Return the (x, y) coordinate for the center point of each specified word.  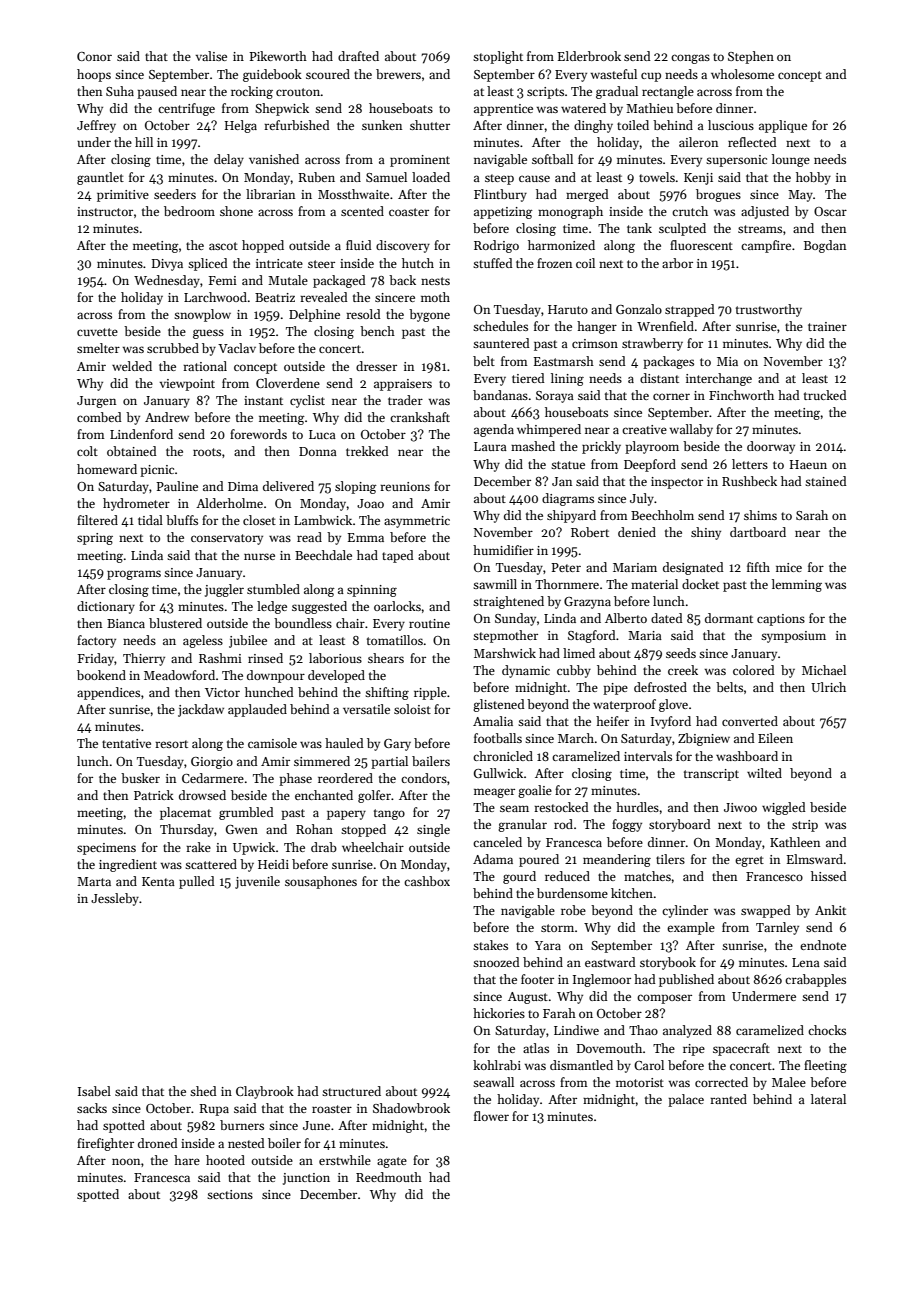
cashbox (427, 881)
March (576, 738)
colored (754, 670)
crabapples (815, 980)
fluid (359, 245)
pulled (197, 882)
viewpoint (187, 385)
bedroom (189, 211)
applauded (257, 710)
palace (686, 1100)
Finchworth (741, 395)
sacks (92, 1108)
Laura (490, 446)
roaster (332, 1109)
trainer (827, 326)
